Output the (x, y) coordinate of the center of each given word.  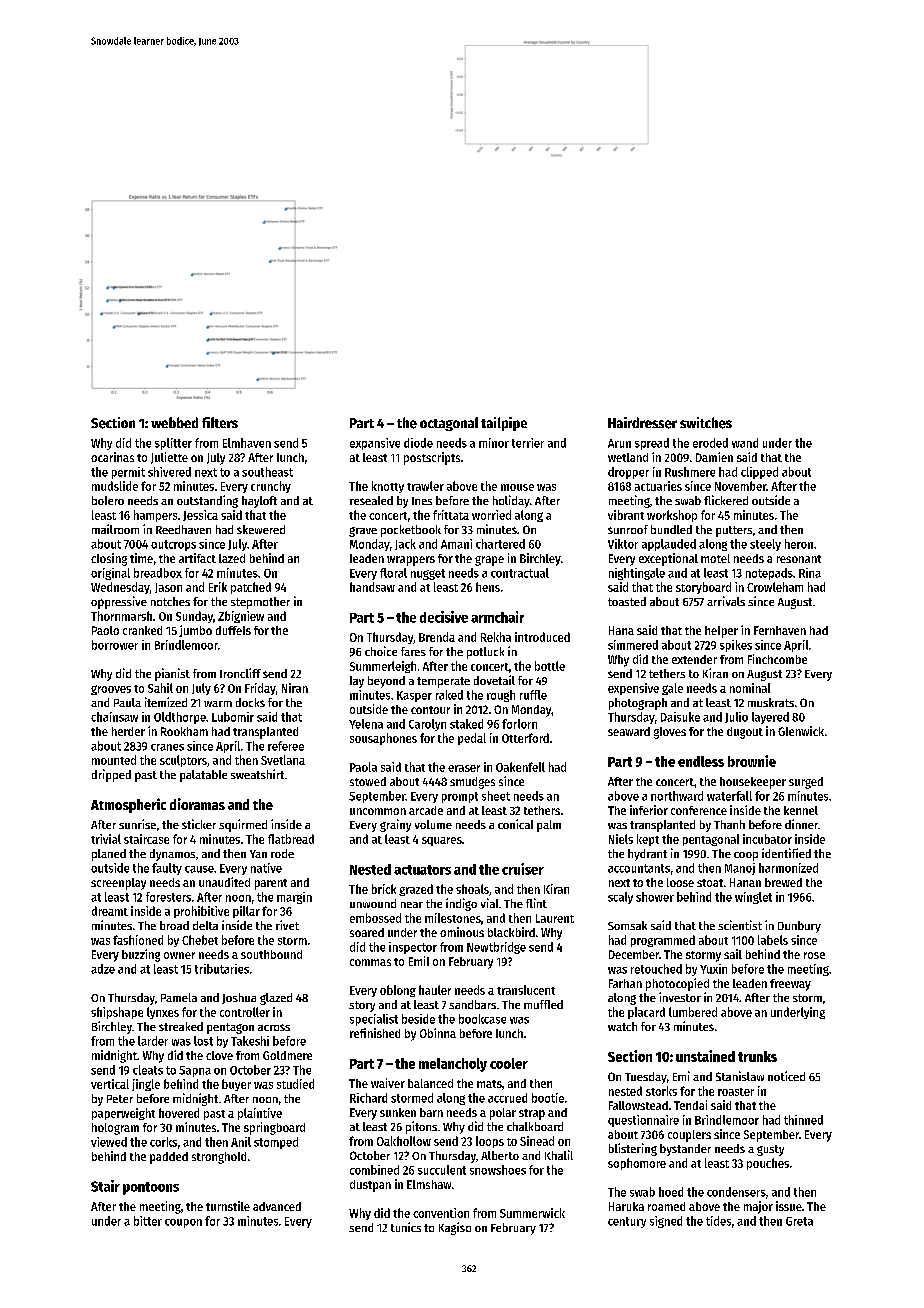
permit (128, 473)
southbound (271, 954)
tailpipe (504, 424)
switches (706, 423)
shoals (472, 889)
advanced (277, 1206)
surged (806, 783)
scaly (620, 898)
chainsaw (114, 717)
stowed (368, 781)
